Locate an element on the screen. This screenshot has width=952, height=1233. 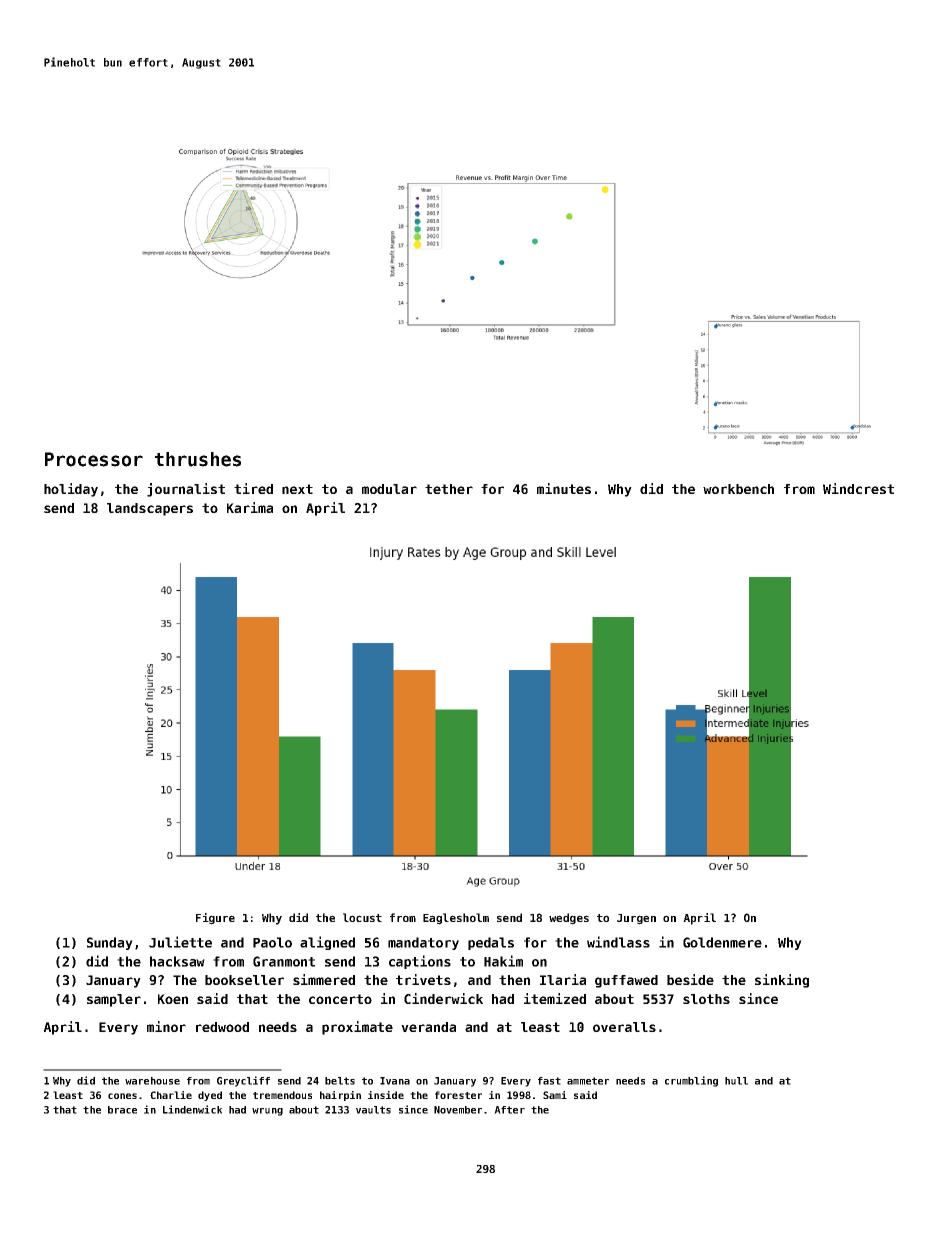
minutes is located at coordinates (564, 488).
